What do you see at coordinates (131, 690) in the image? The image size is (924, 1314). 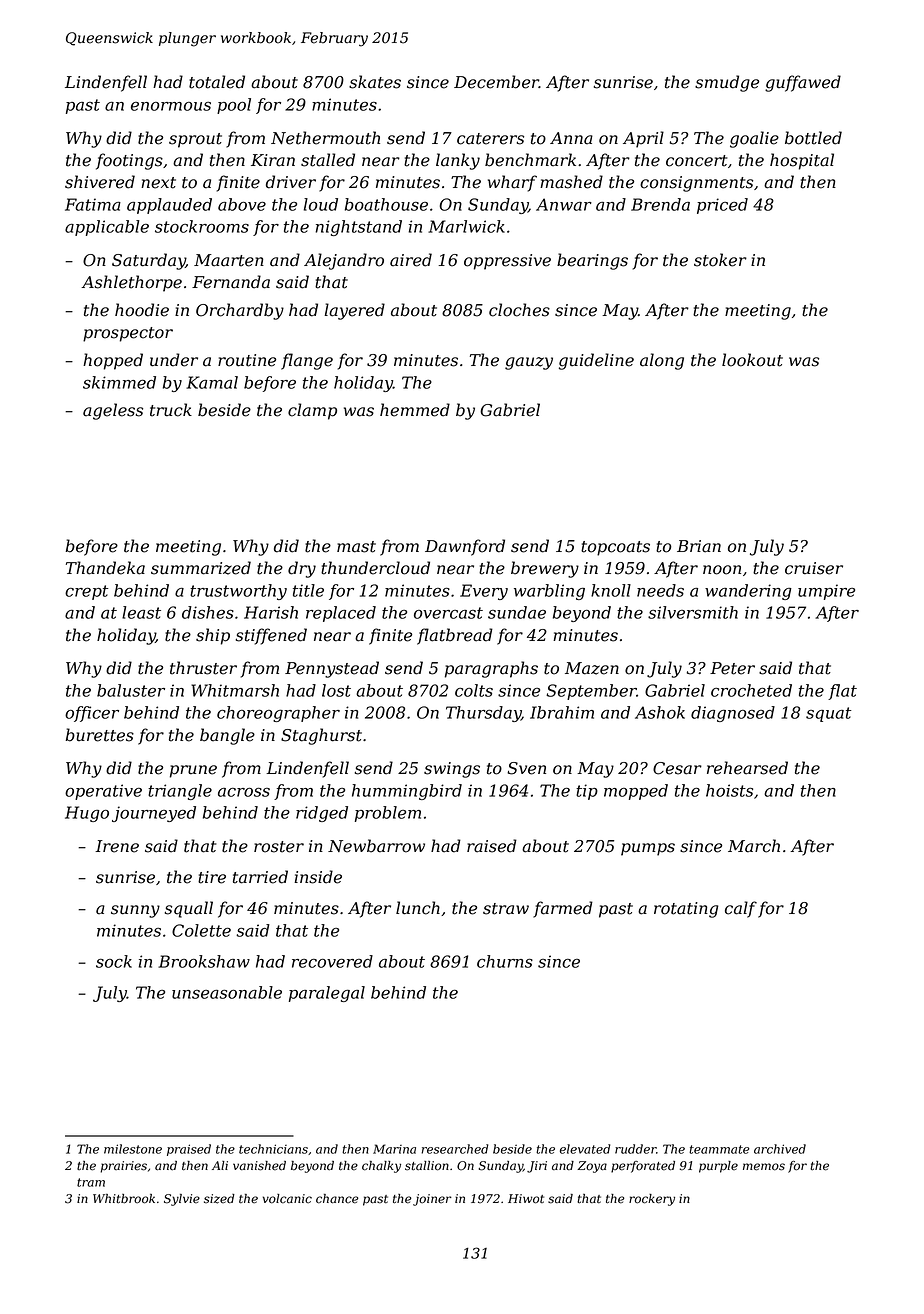 I see `baluster` at bounding box center [131, 690].
